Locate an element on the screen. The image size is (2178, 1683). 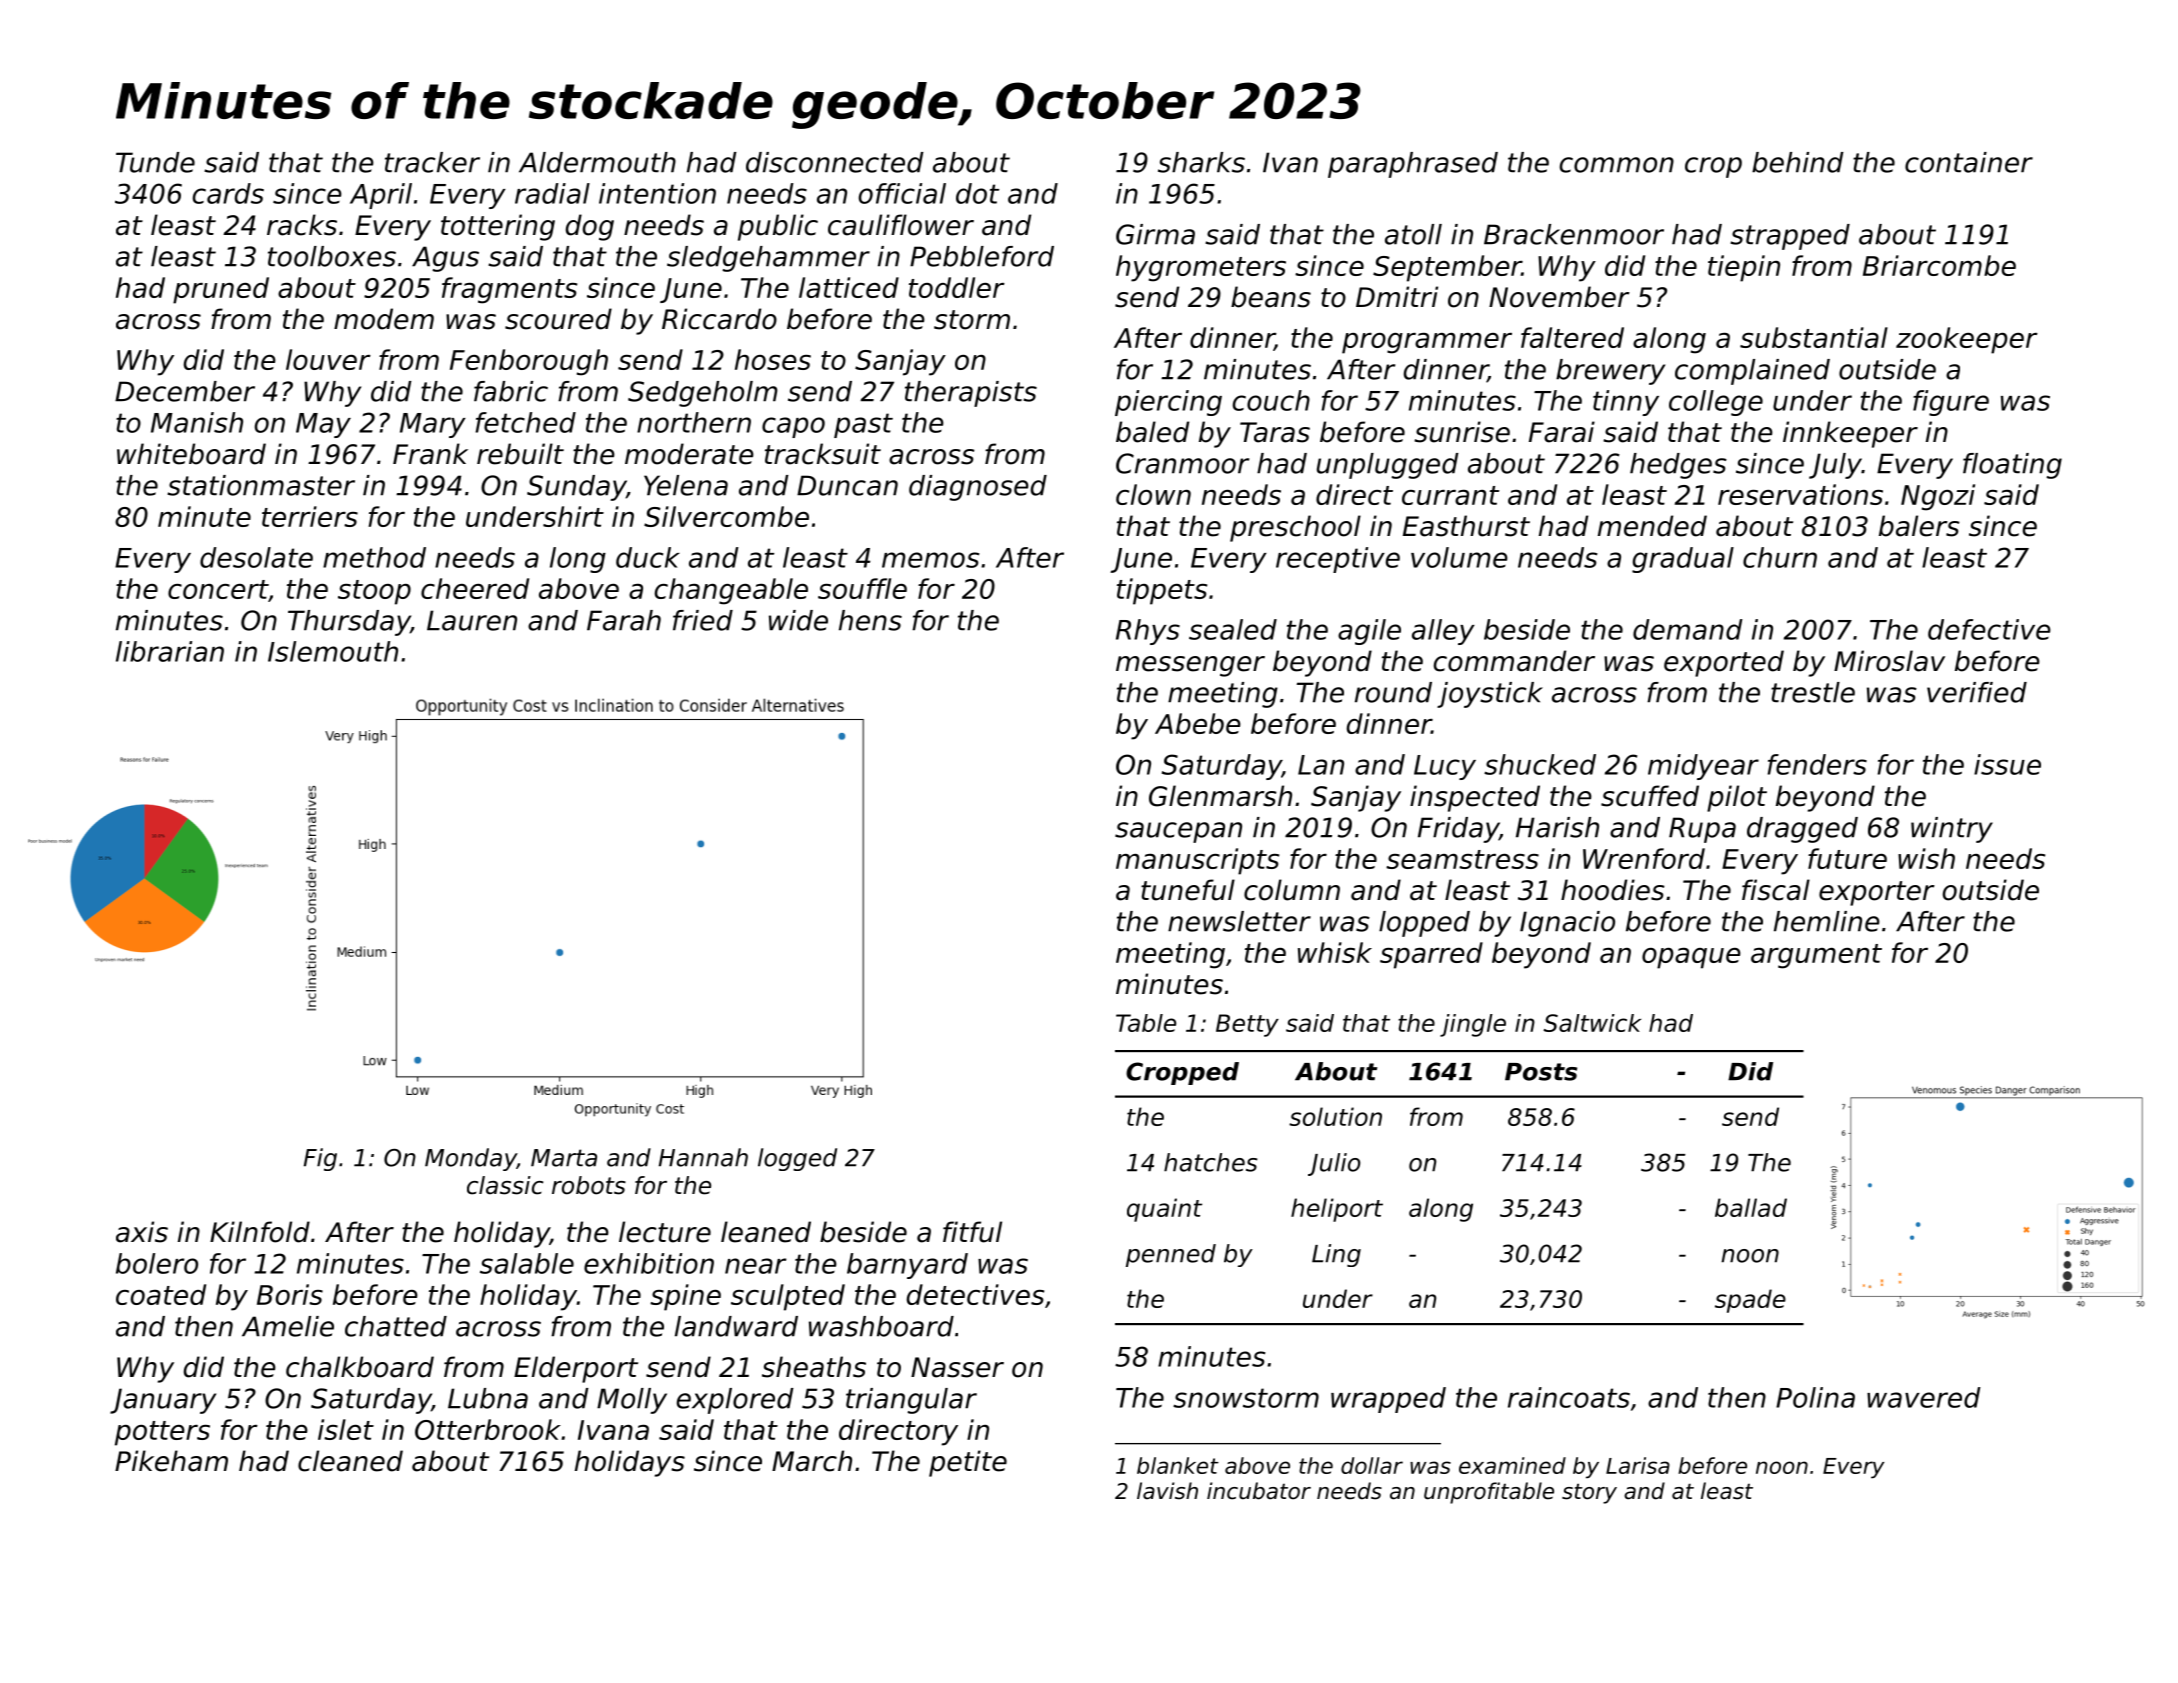
Islemouth is located at coordinates (333, 651).
